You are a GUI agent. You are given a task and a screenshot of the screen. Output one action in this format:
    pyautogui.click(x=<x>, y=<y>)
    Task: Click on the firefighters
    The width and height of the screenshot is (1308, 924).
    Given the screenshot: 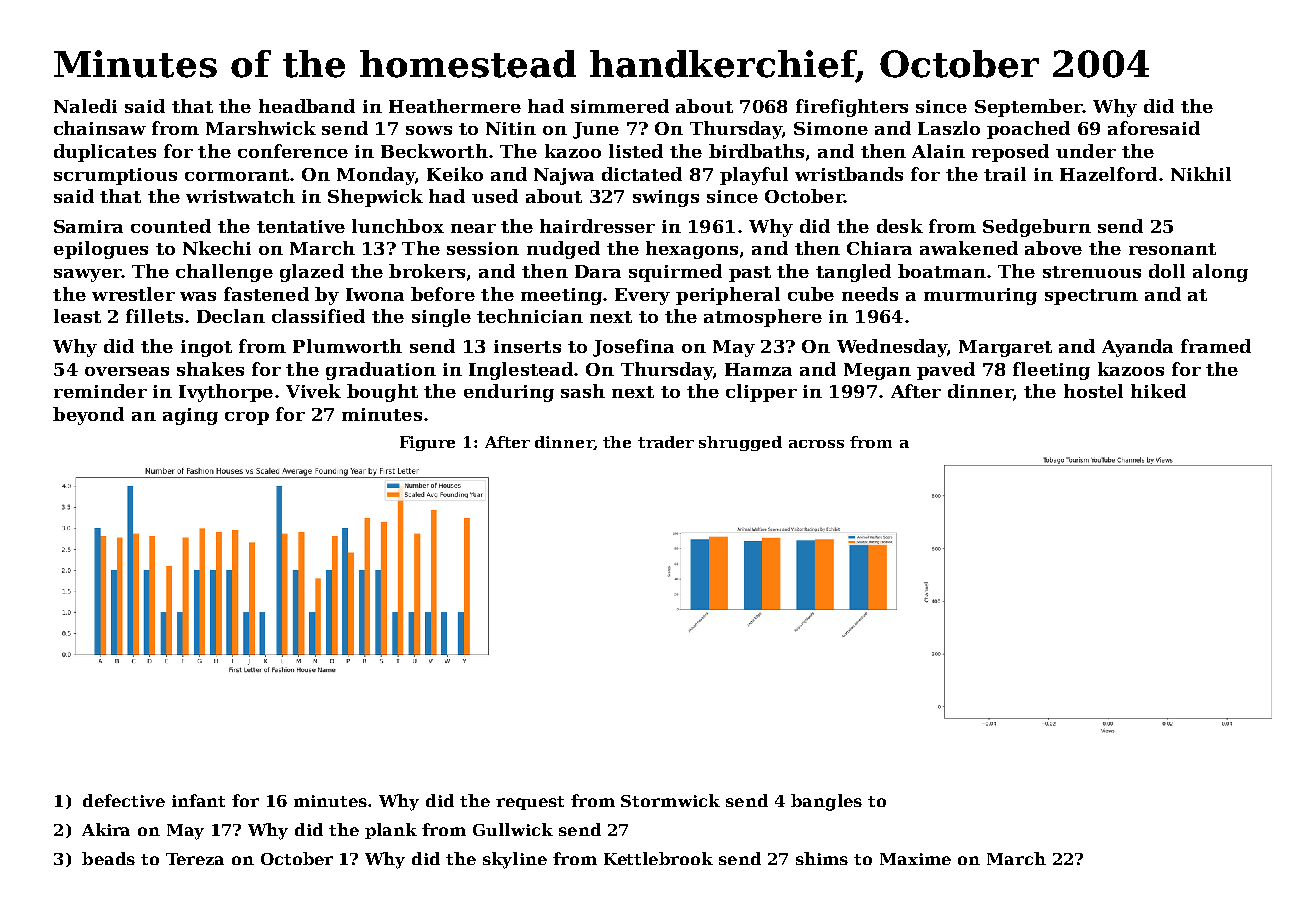 What is the action you would take?
    pyautogui.click(x=852, y=108)
